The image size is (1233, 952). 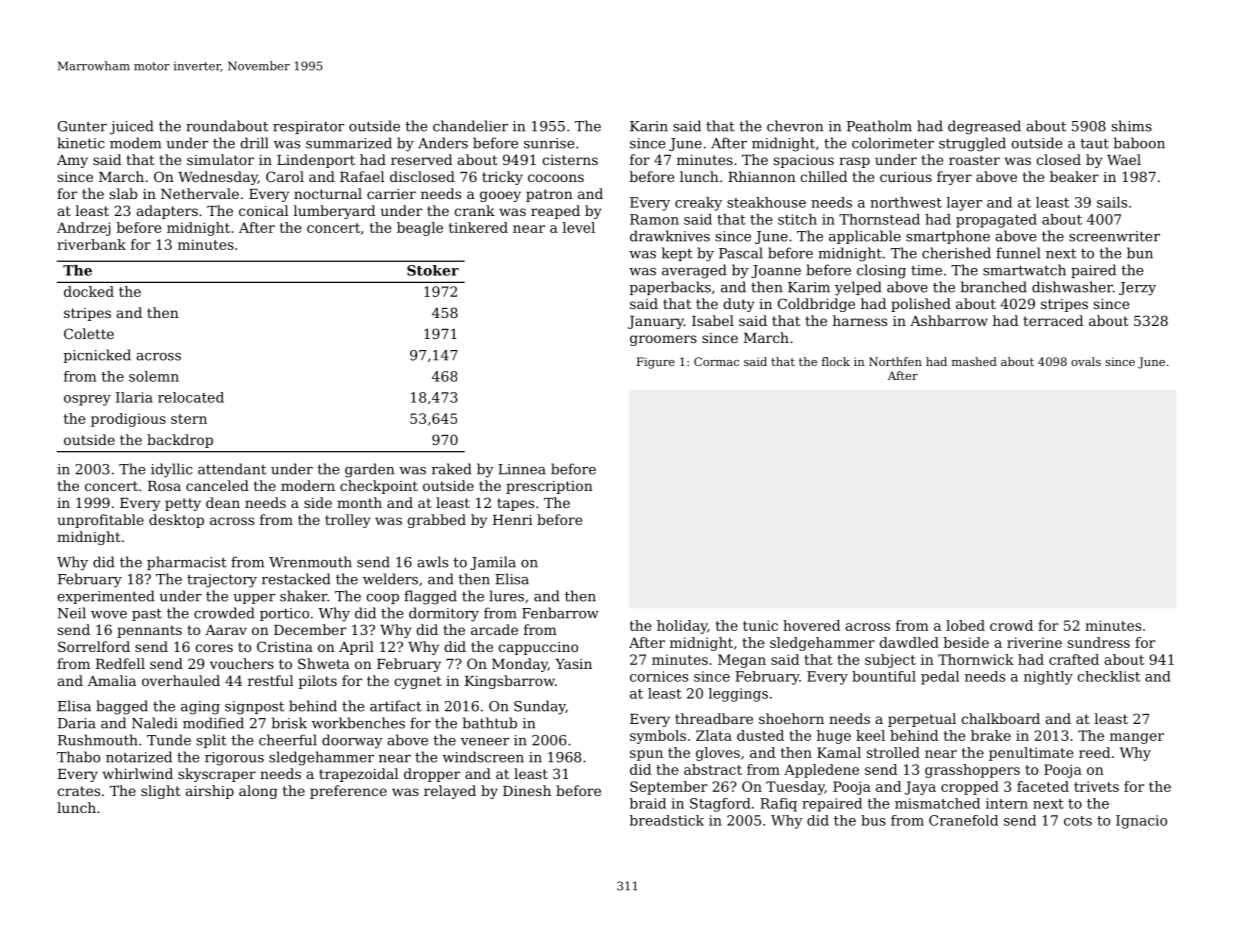 What do you see at coordinates (123, 193) in the screenshot?
I see `slab` at bounding box center [123, 193].
